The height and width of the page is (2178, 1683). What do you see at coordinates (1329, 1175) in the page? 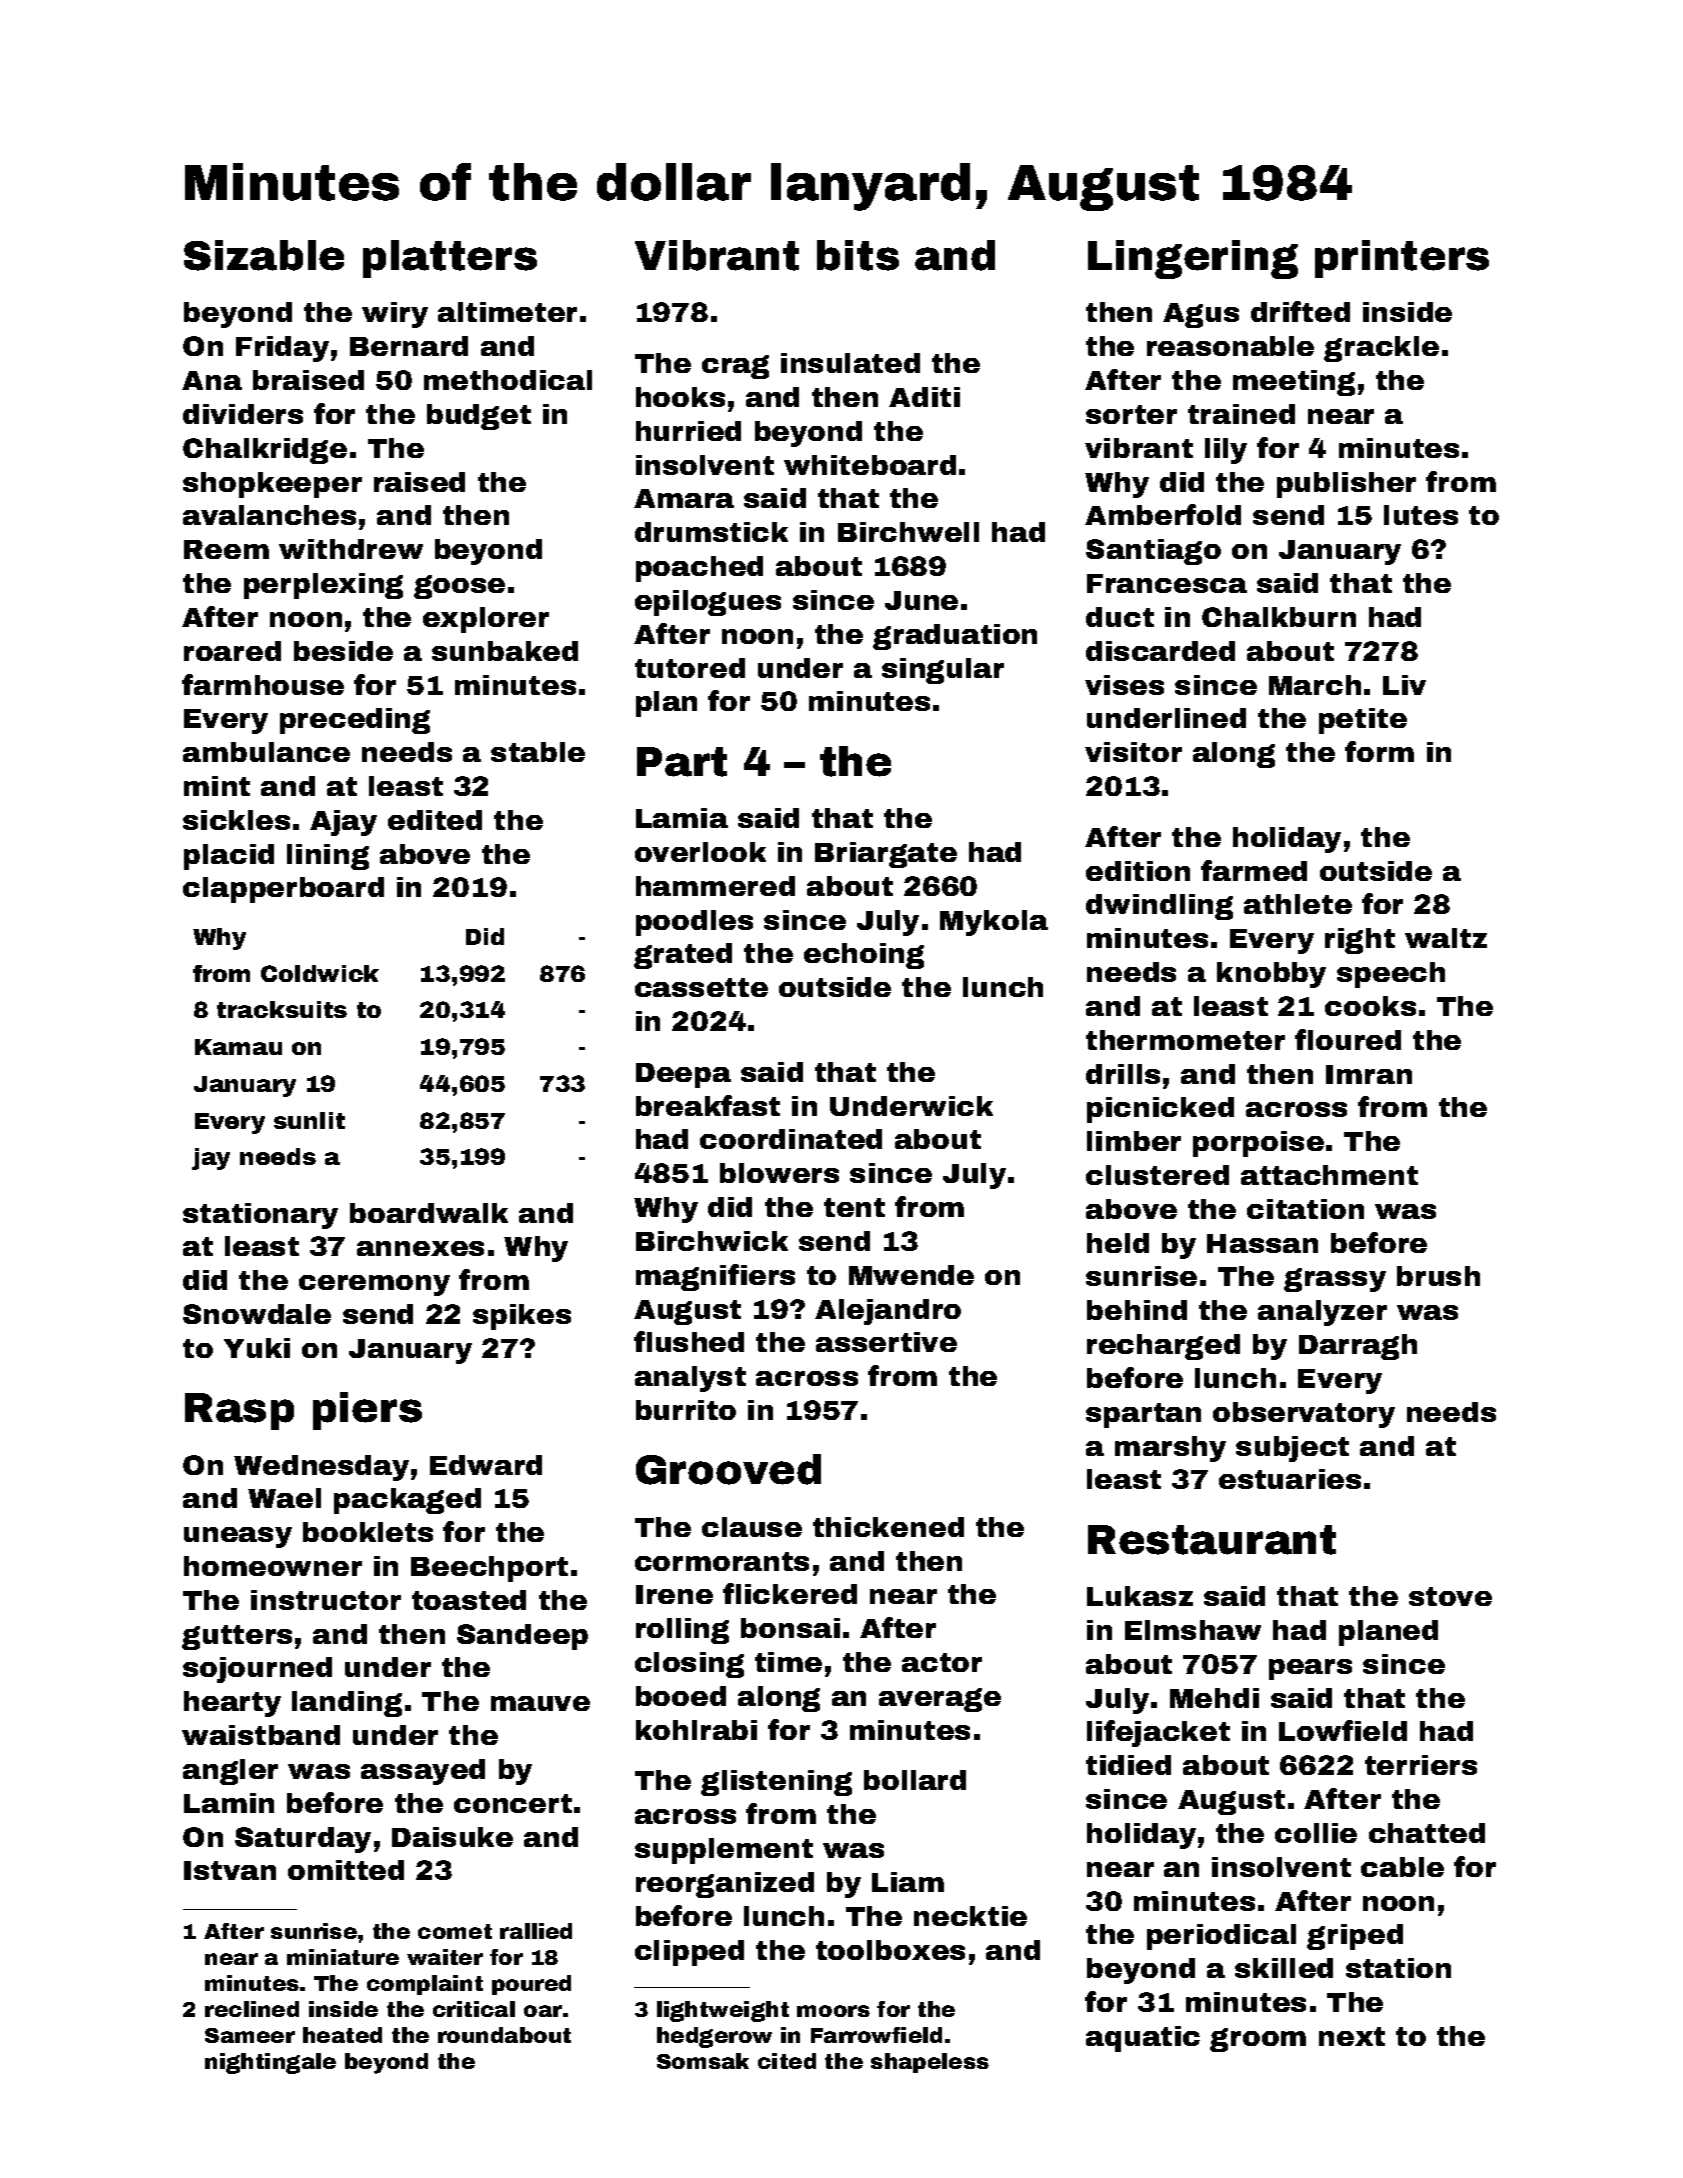
I see `attachment` at bounding box center [1329, 1175].
